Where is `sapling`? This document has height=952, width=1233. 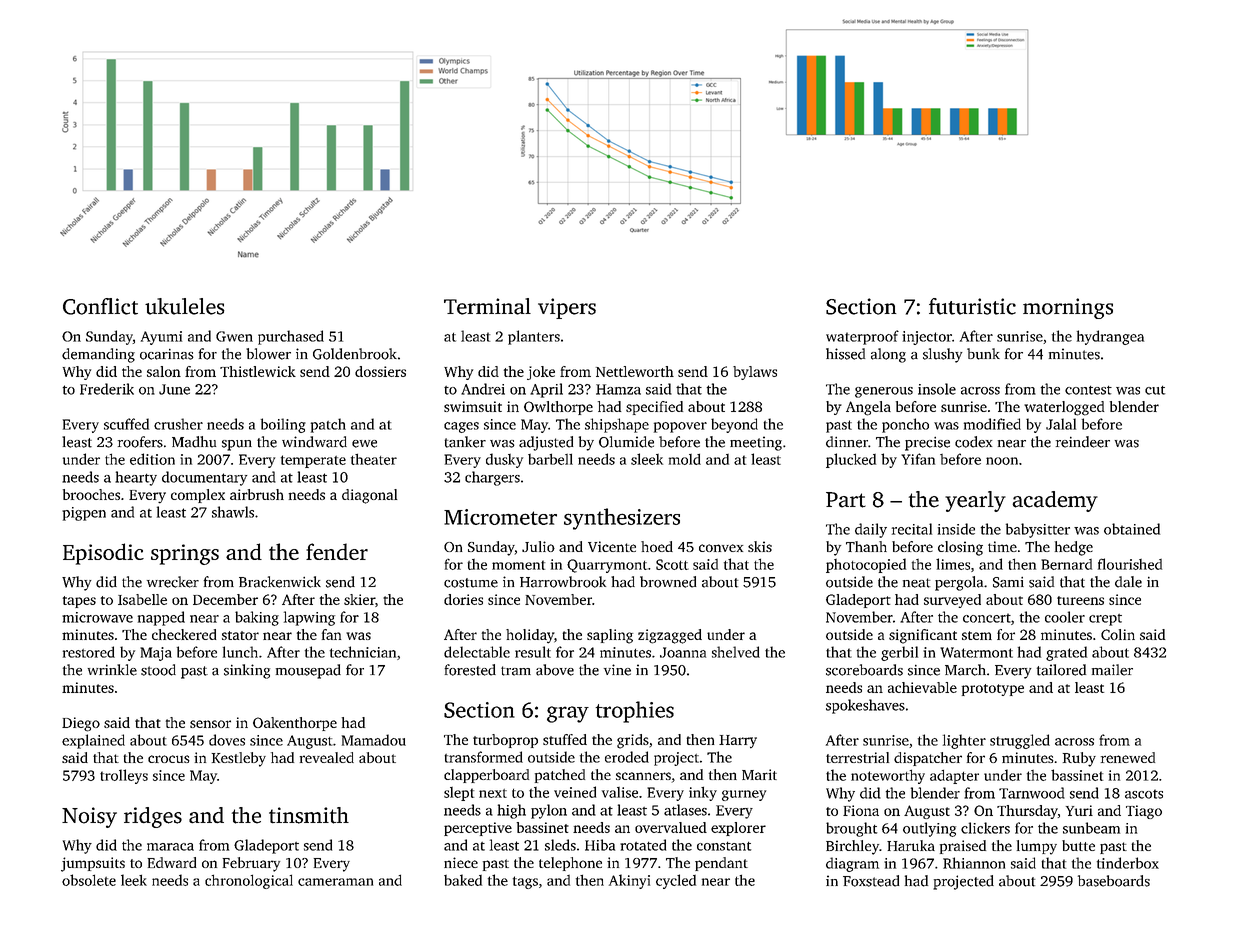
sapling is located at coordinates (610, 636).
